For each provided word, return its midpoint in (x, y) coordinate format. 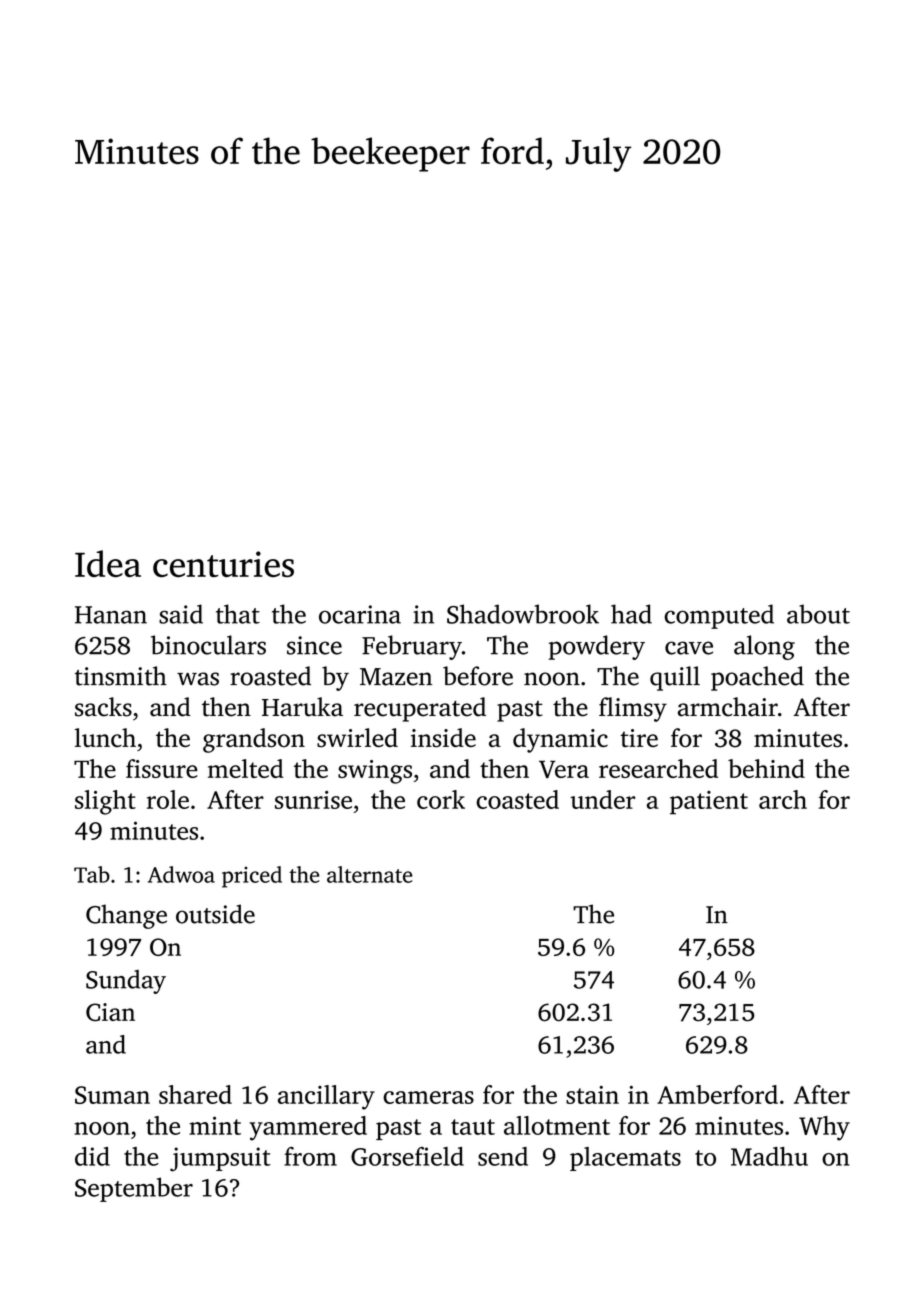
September (134, 1189)
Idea (108, 563)
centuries (223, 564)
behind (766, 768)
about (818, 614)
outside (215, 914)
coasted (517, 799)
